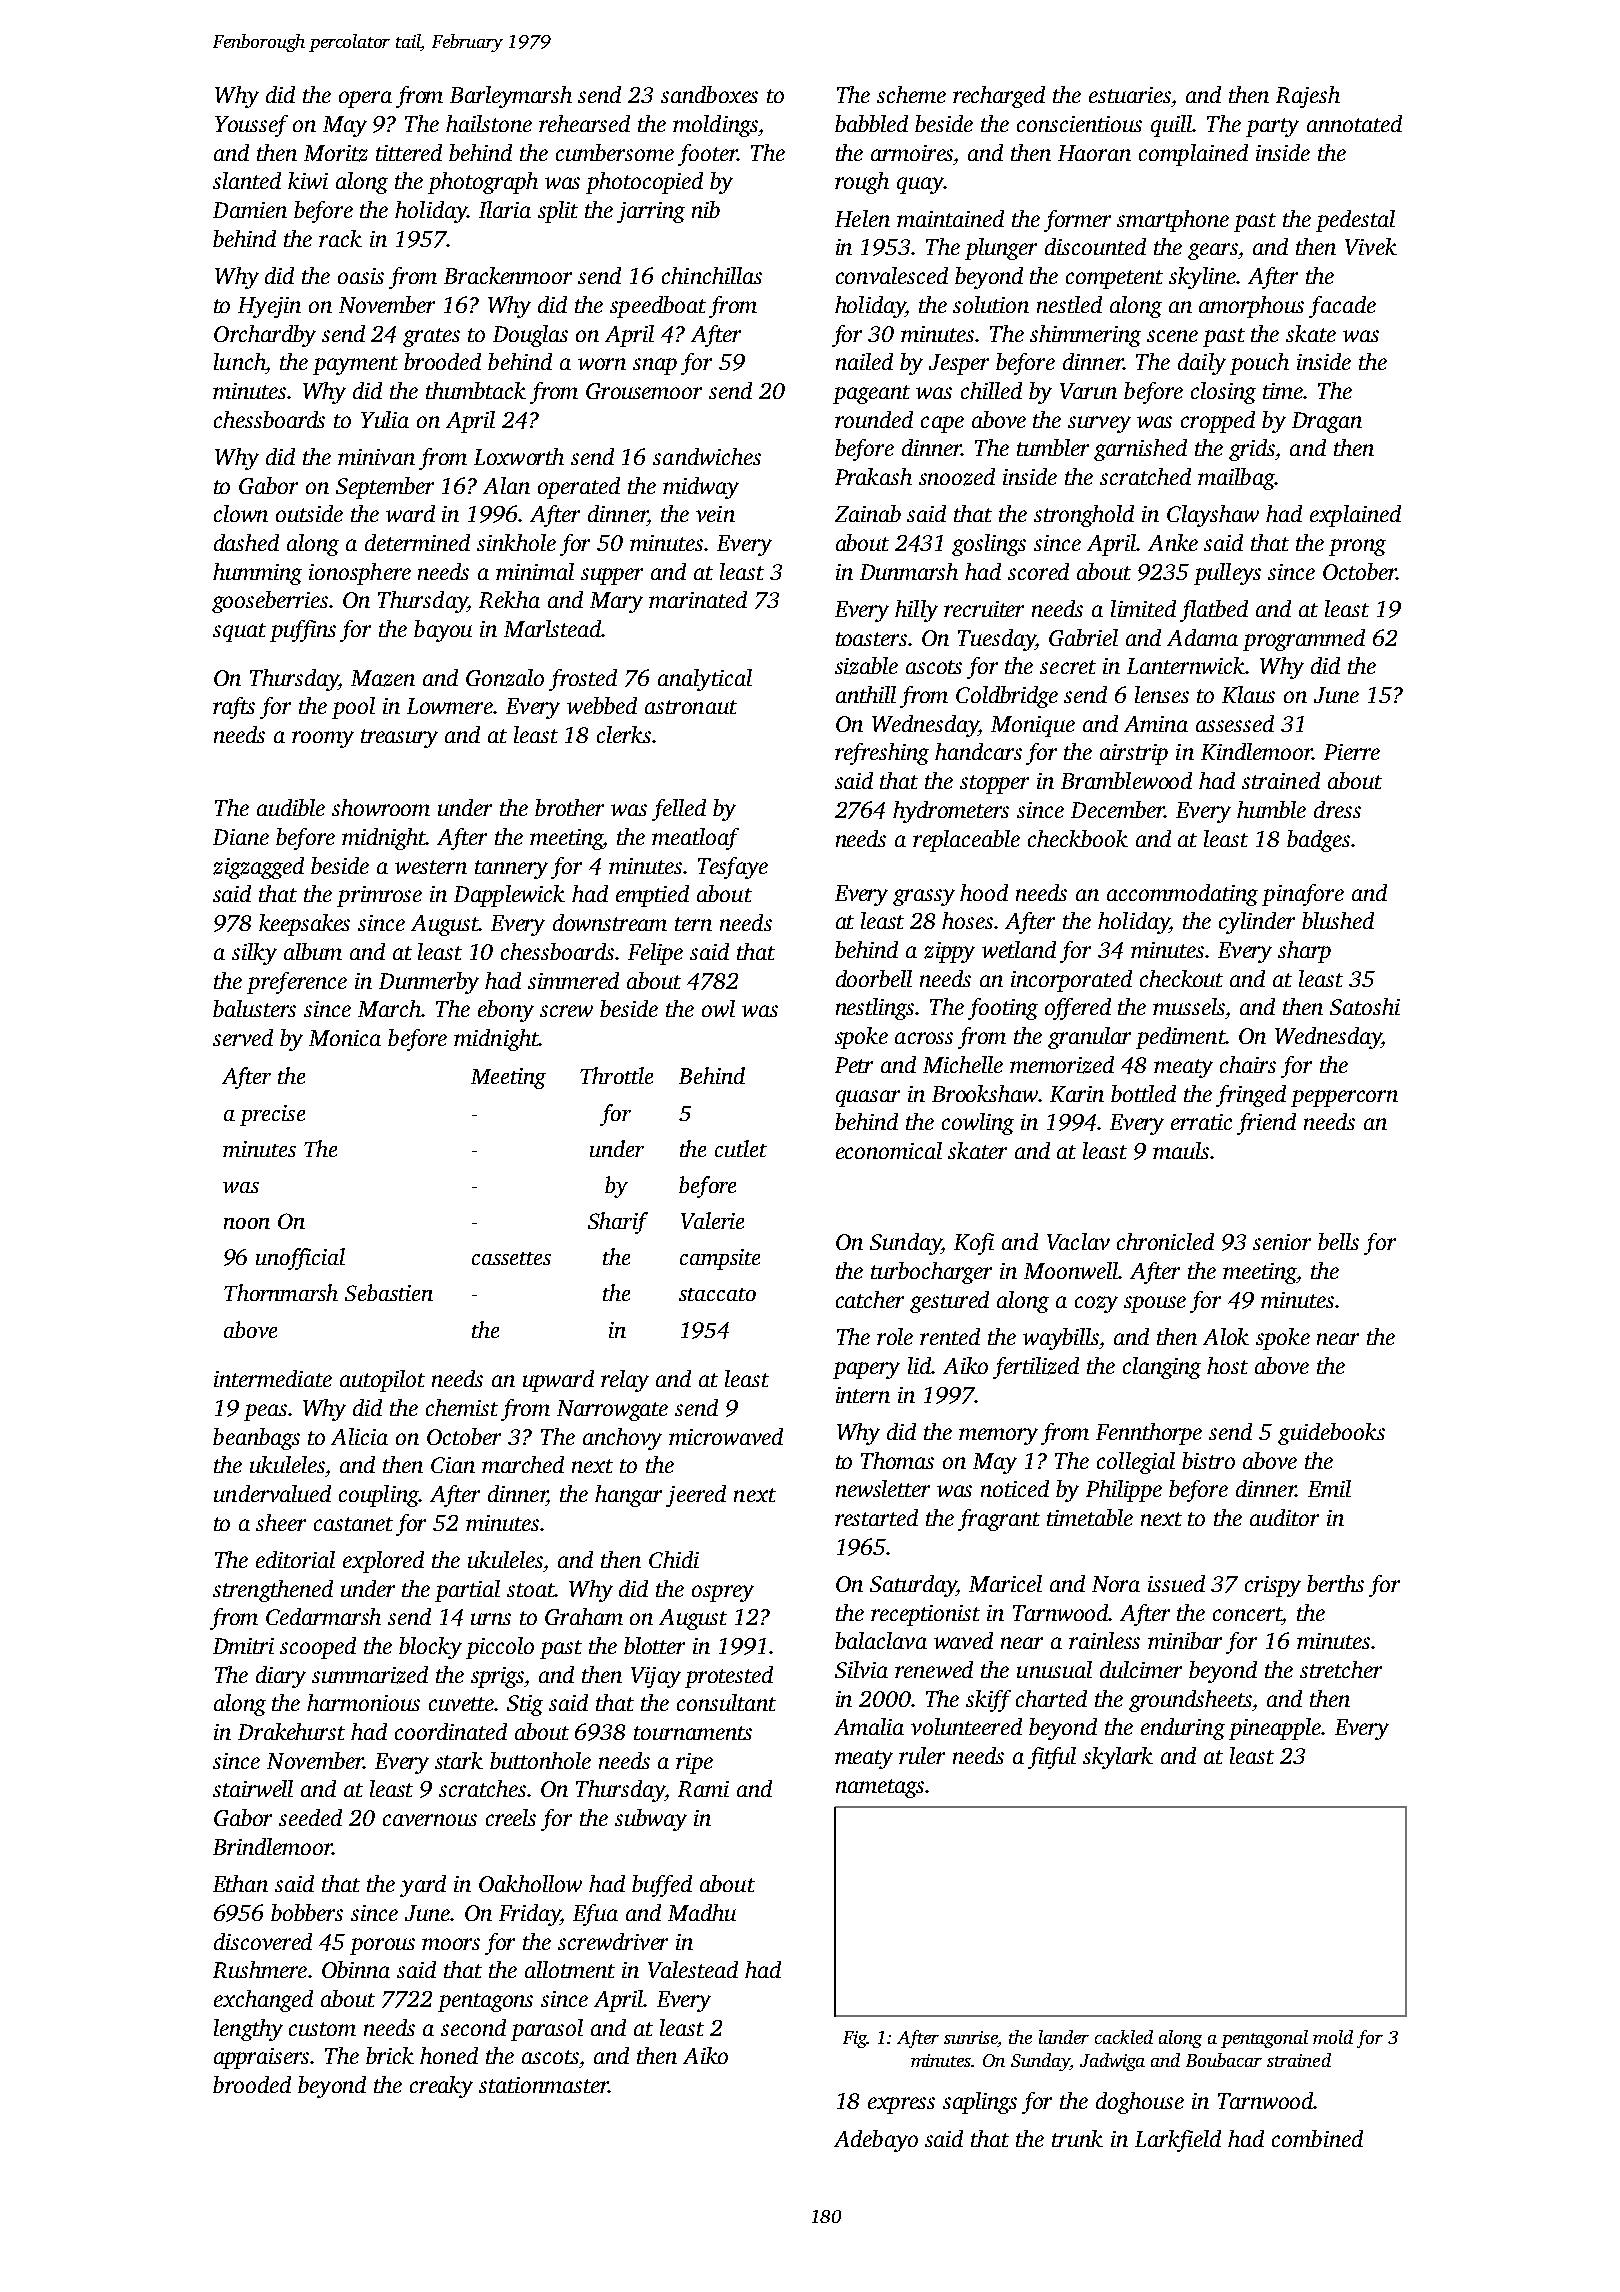 The width and height of the document is (1620, 2292). What do you see at coordinates (511, 97) in the document?
I see `Barleymarsh` at bounding box center [511, 97].
